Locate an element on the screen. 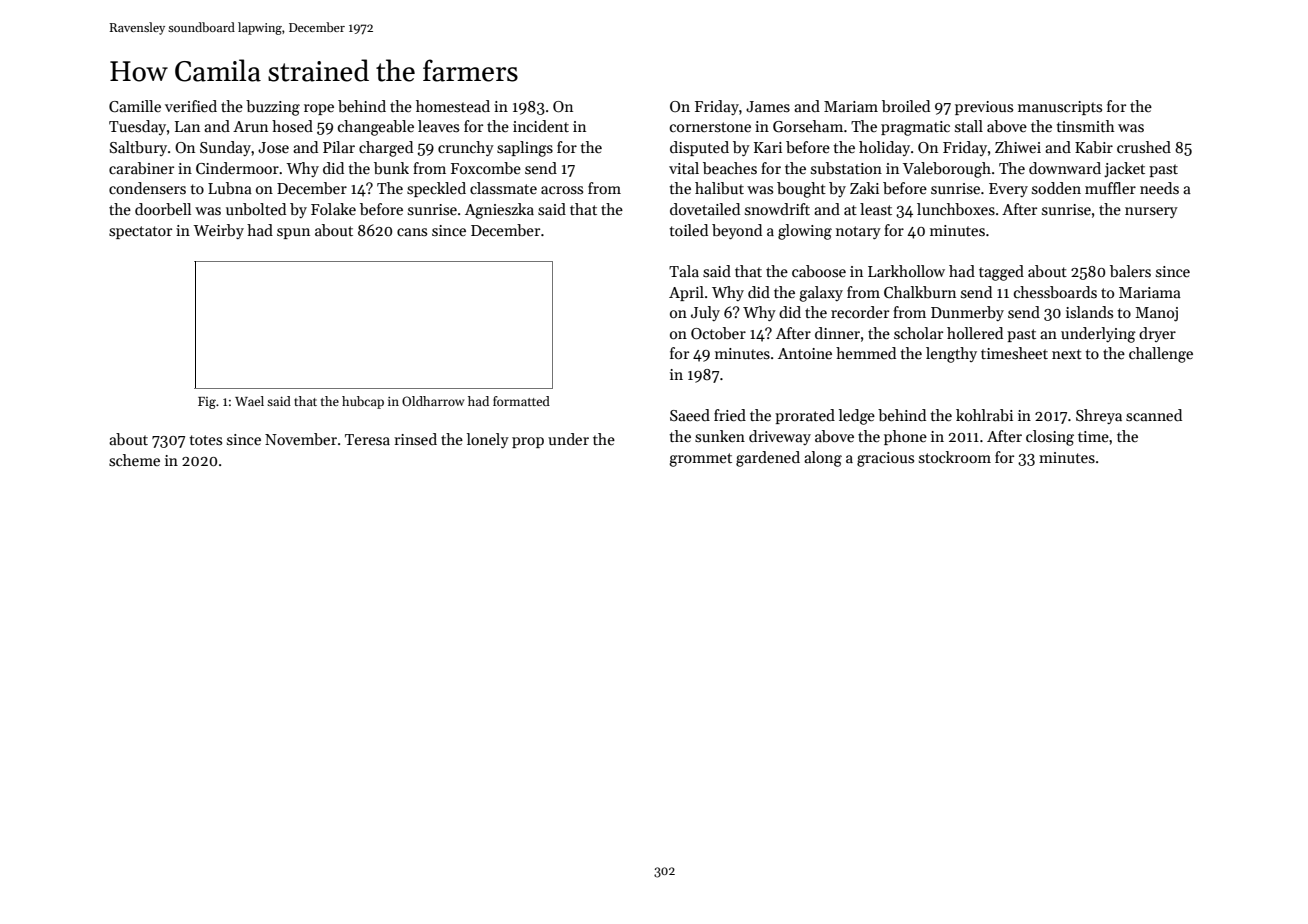 The width and height of the screenshot is (1308, 924). October is located at coordinates (718, 333).
